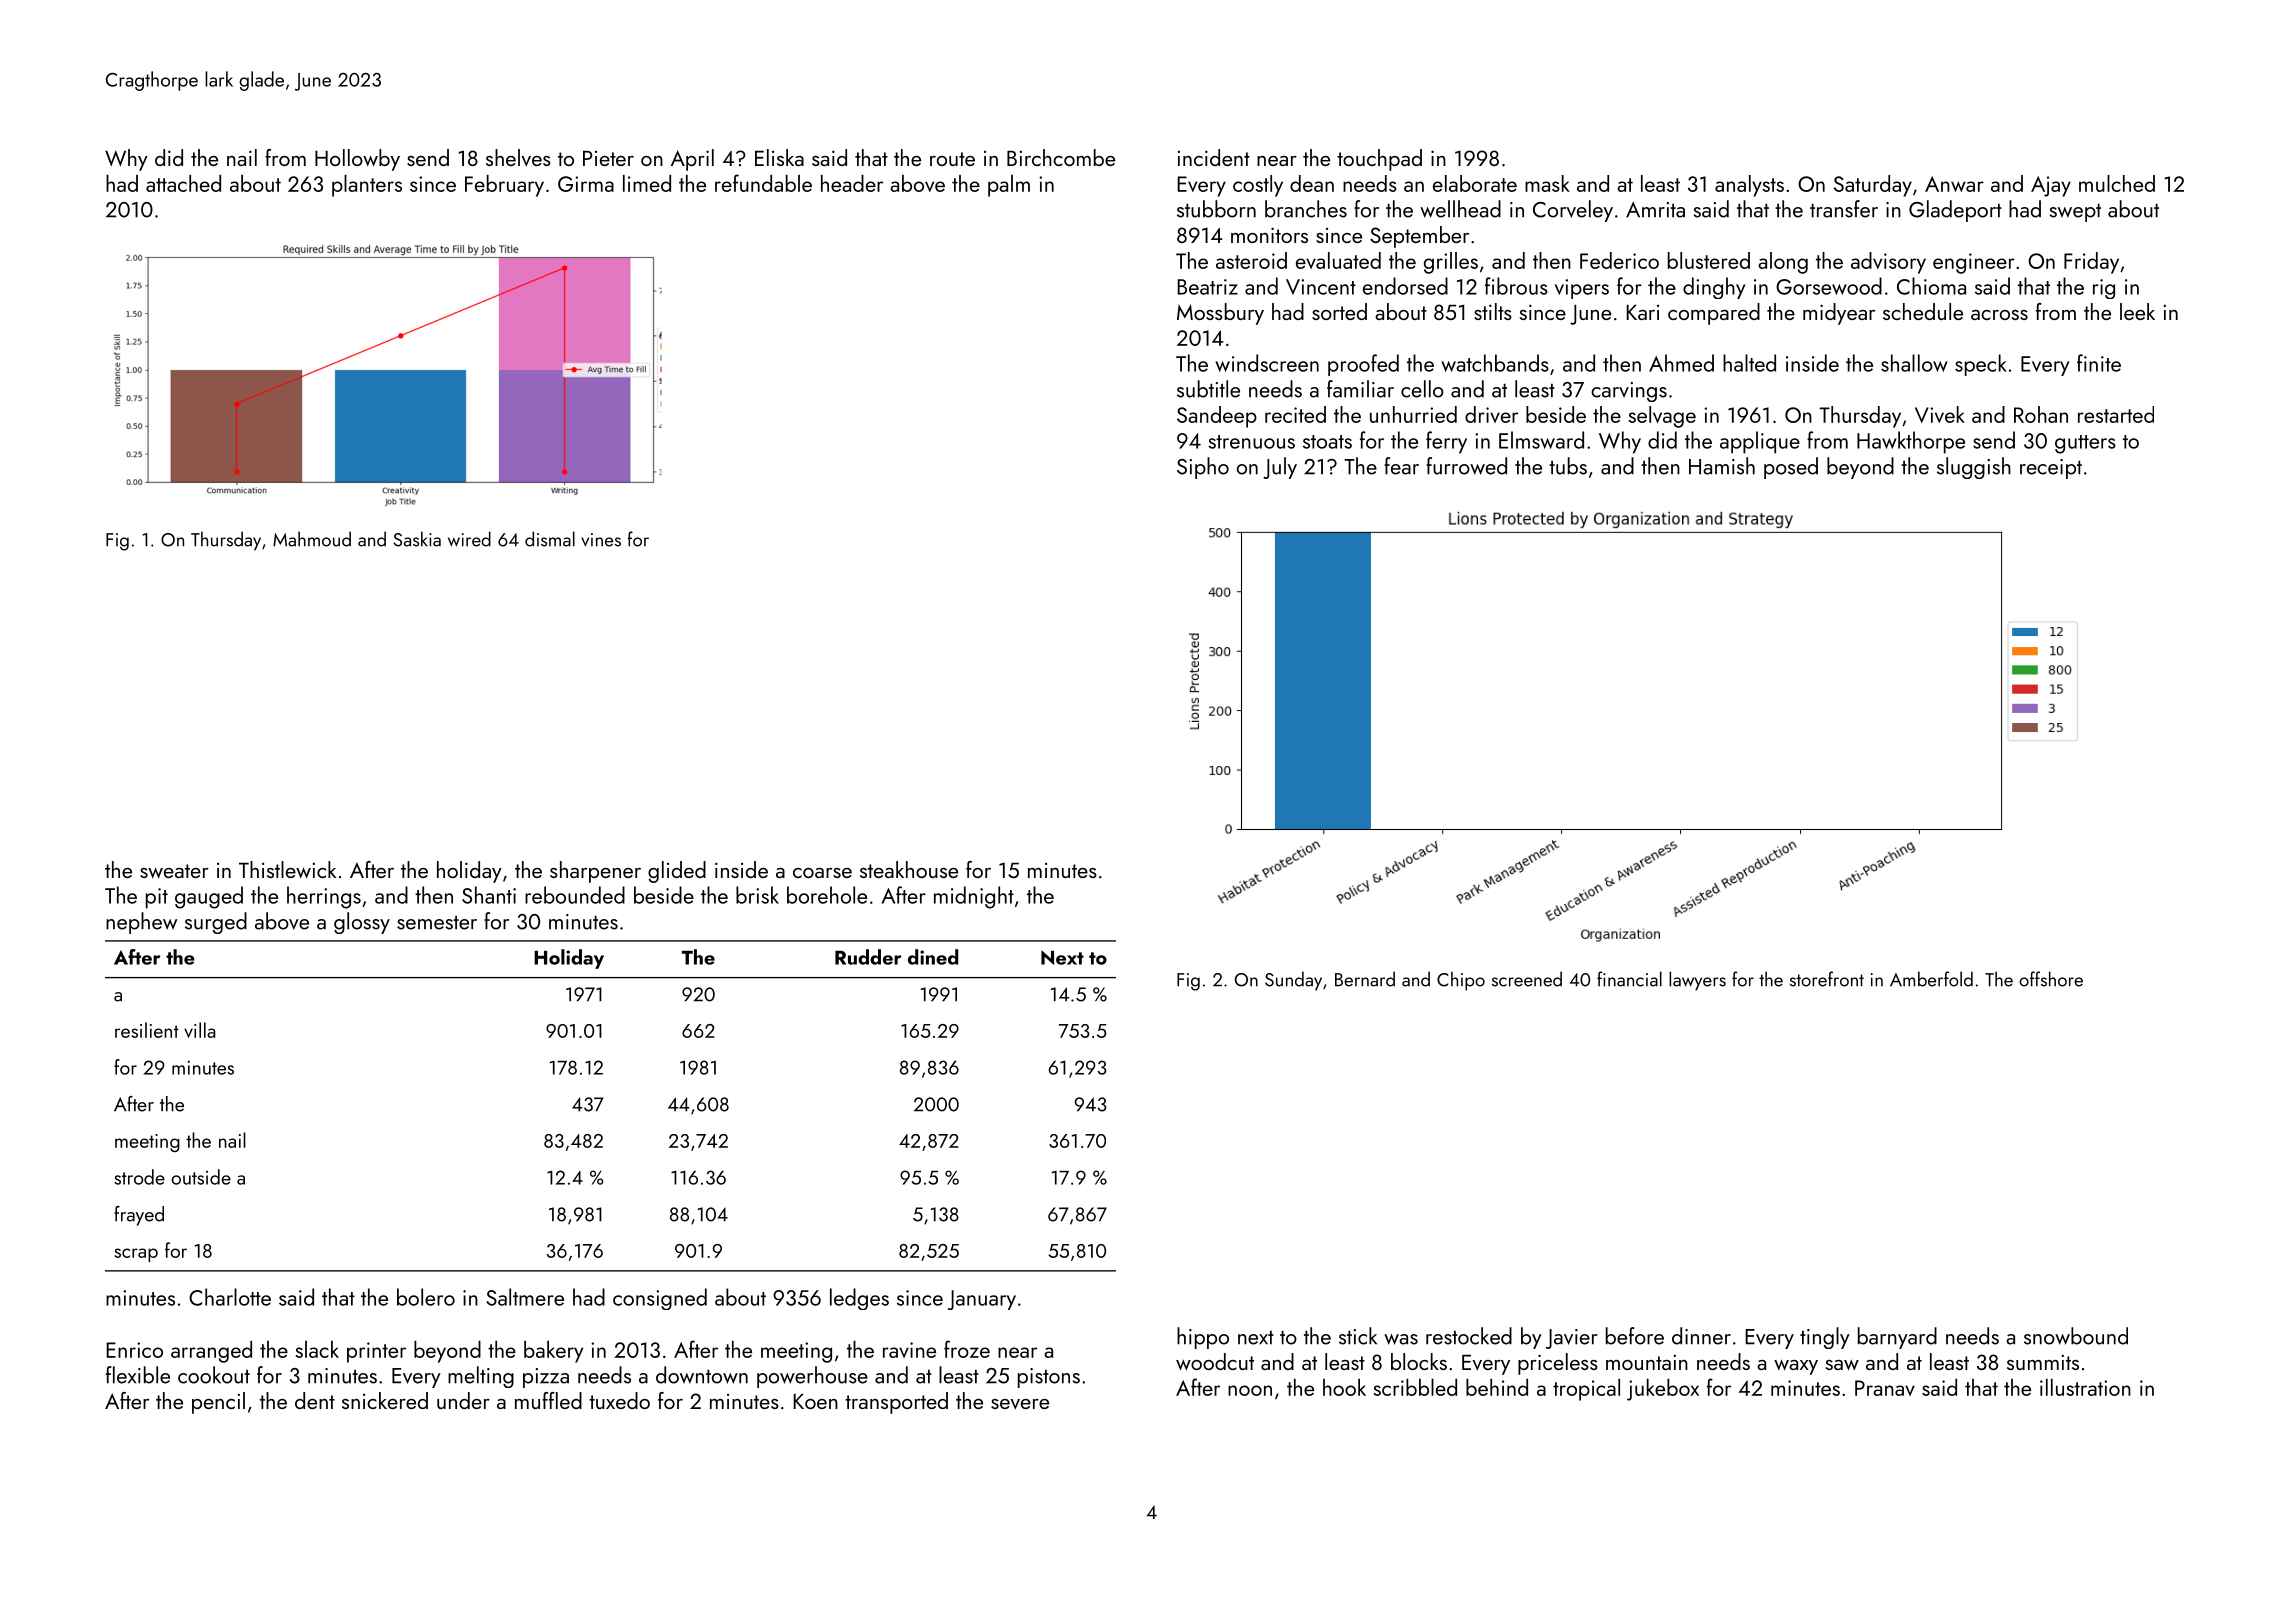  I want to click on Rudder, so click(868, 957).
